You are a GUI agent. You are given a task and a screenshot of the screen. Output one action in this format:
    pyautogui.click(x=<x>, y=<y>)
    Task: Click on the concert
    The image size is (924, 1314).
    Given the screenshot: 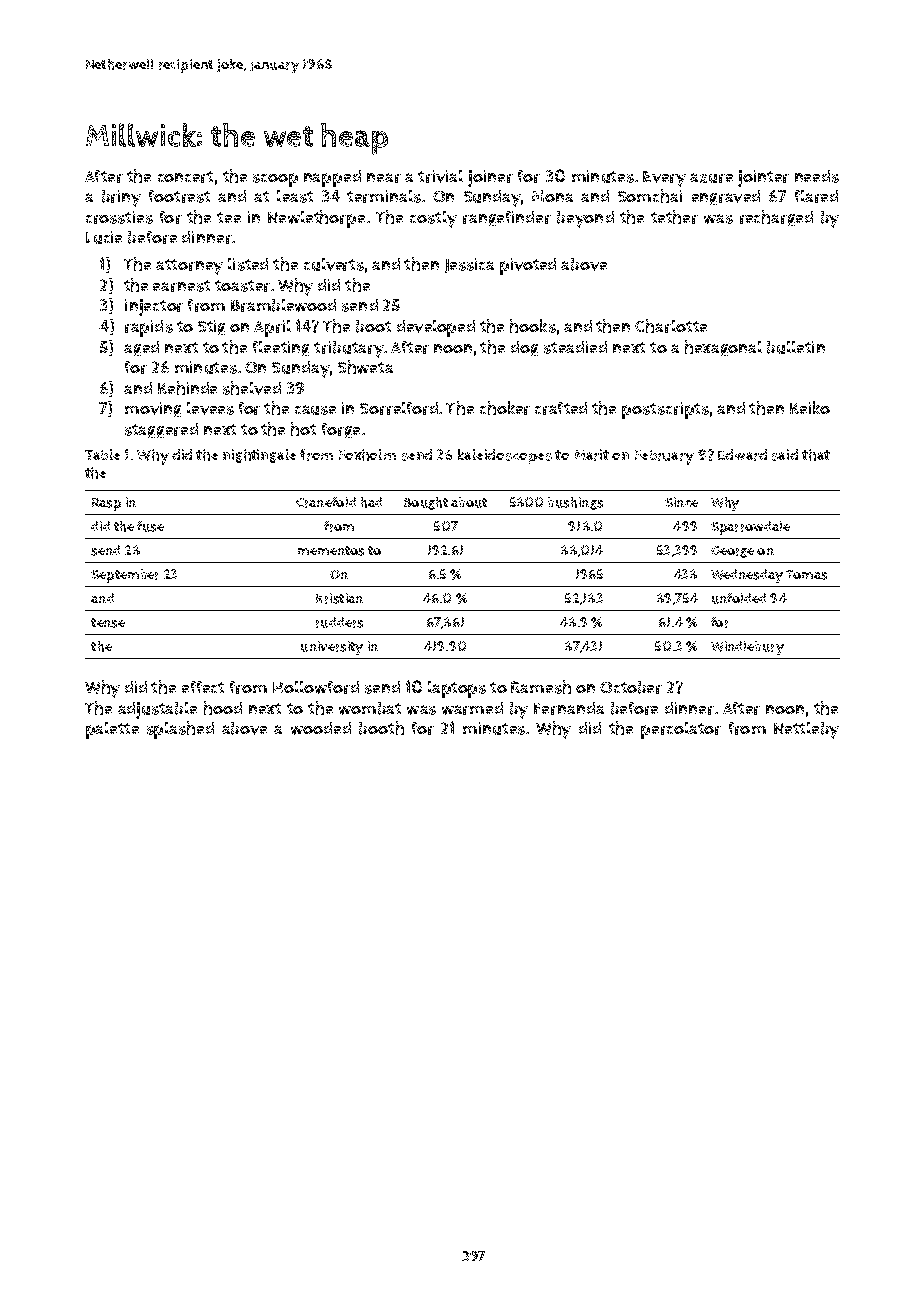 What is the action you would take?
    pyautogui.click(x=185, y=177)
